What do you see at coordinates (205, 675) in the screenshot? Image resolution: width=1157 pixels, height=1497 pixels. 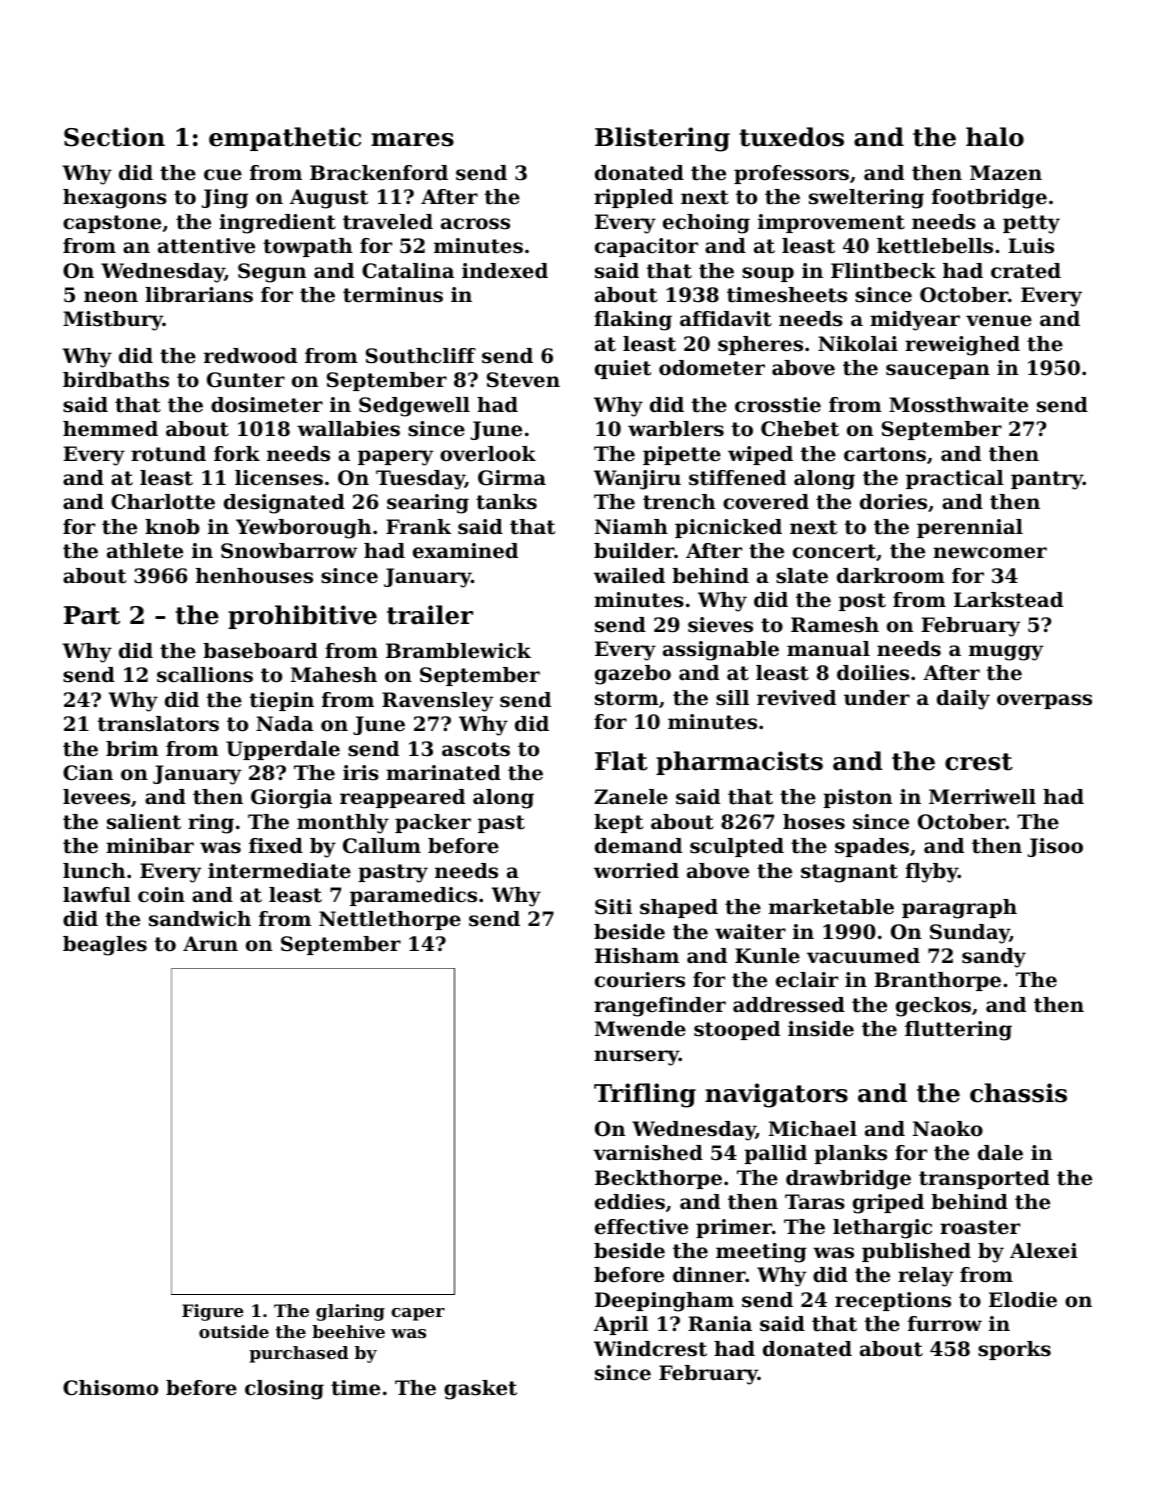 I see `scallions` at bounding box center [205, 675].
